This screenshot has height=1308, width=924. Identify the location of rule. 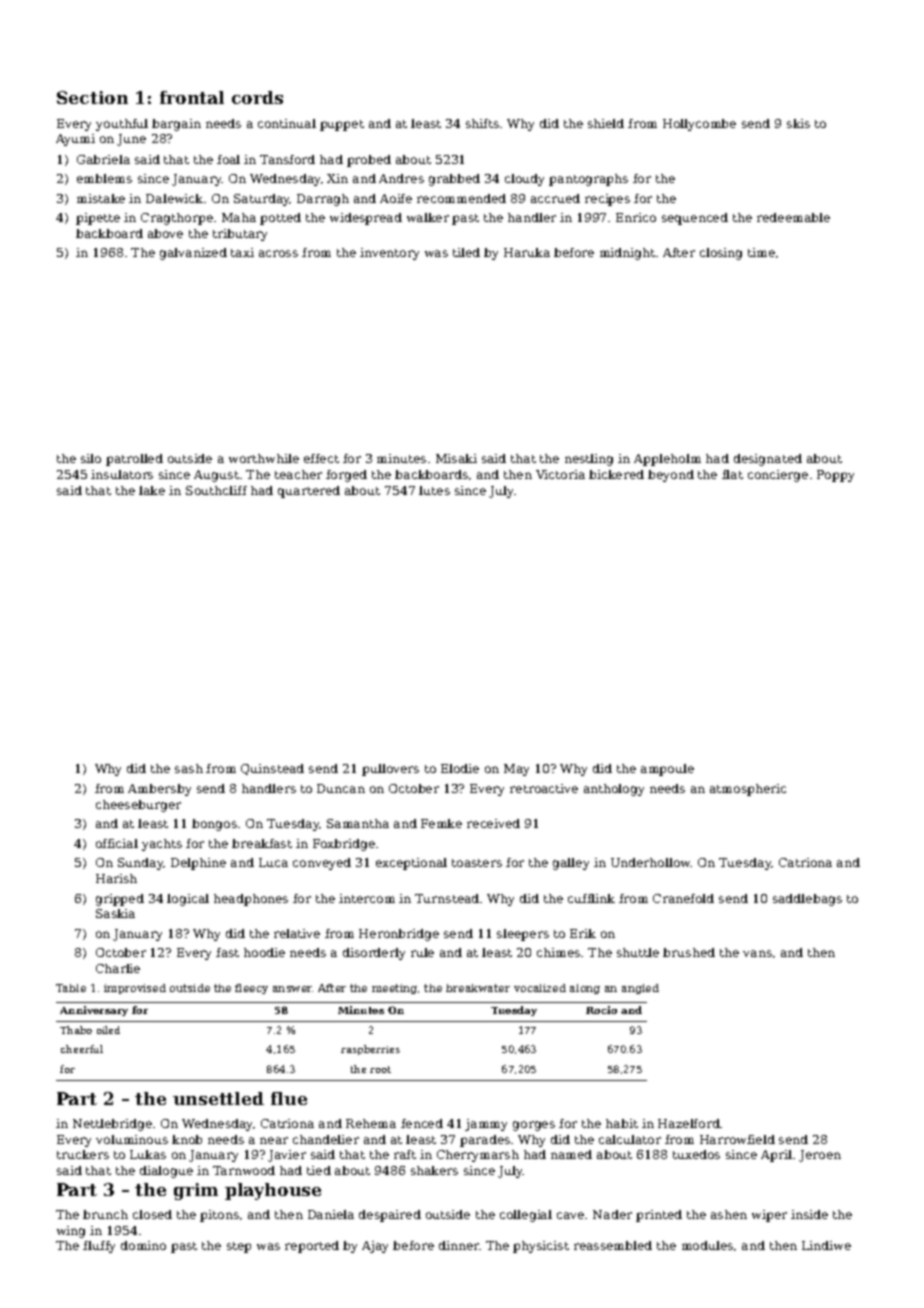
(422, 952).
